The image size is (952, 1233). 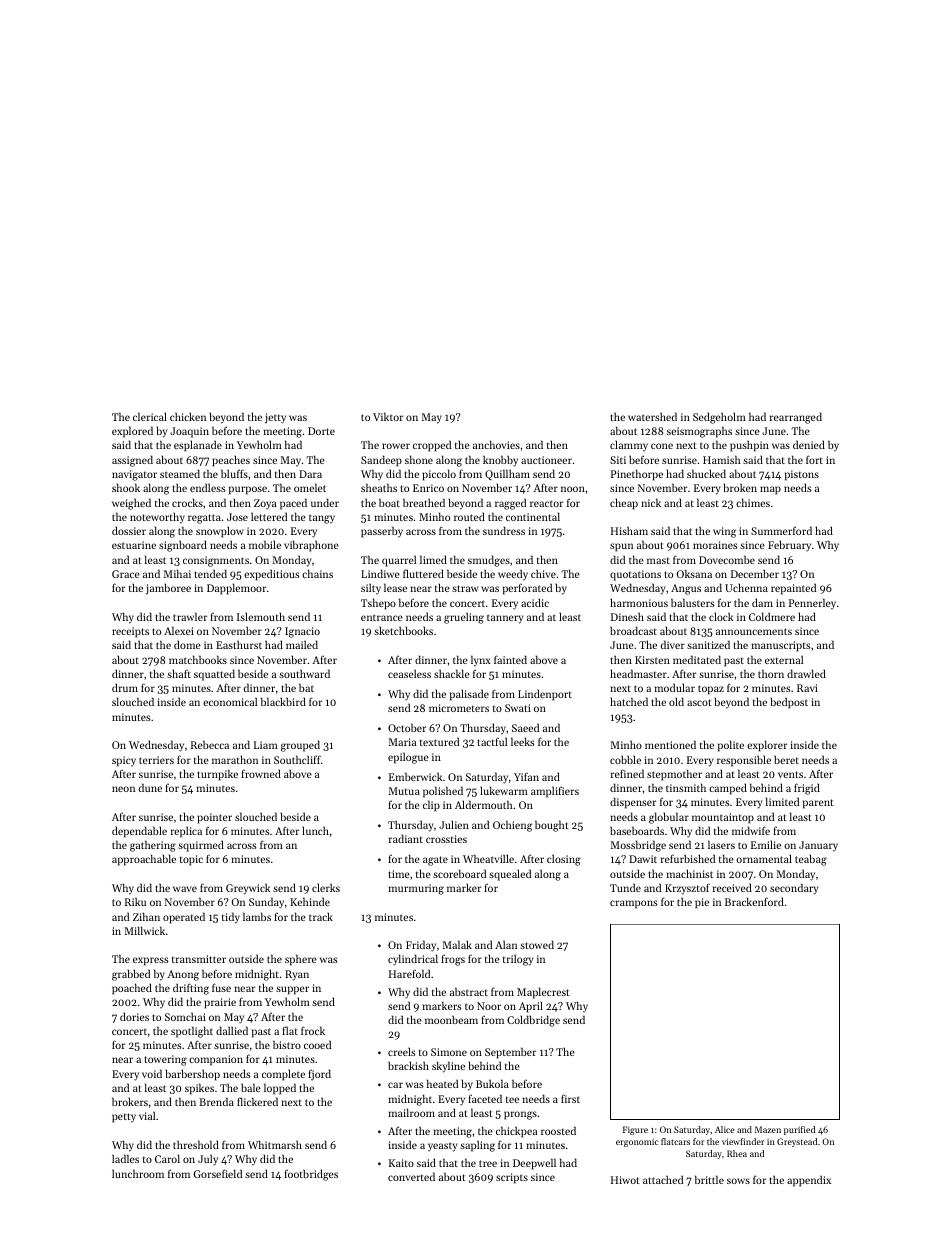 What do you see at coordinates (280, 1089) in the screenshot?
I see `lopped` at bounding box center [280, 1089].
